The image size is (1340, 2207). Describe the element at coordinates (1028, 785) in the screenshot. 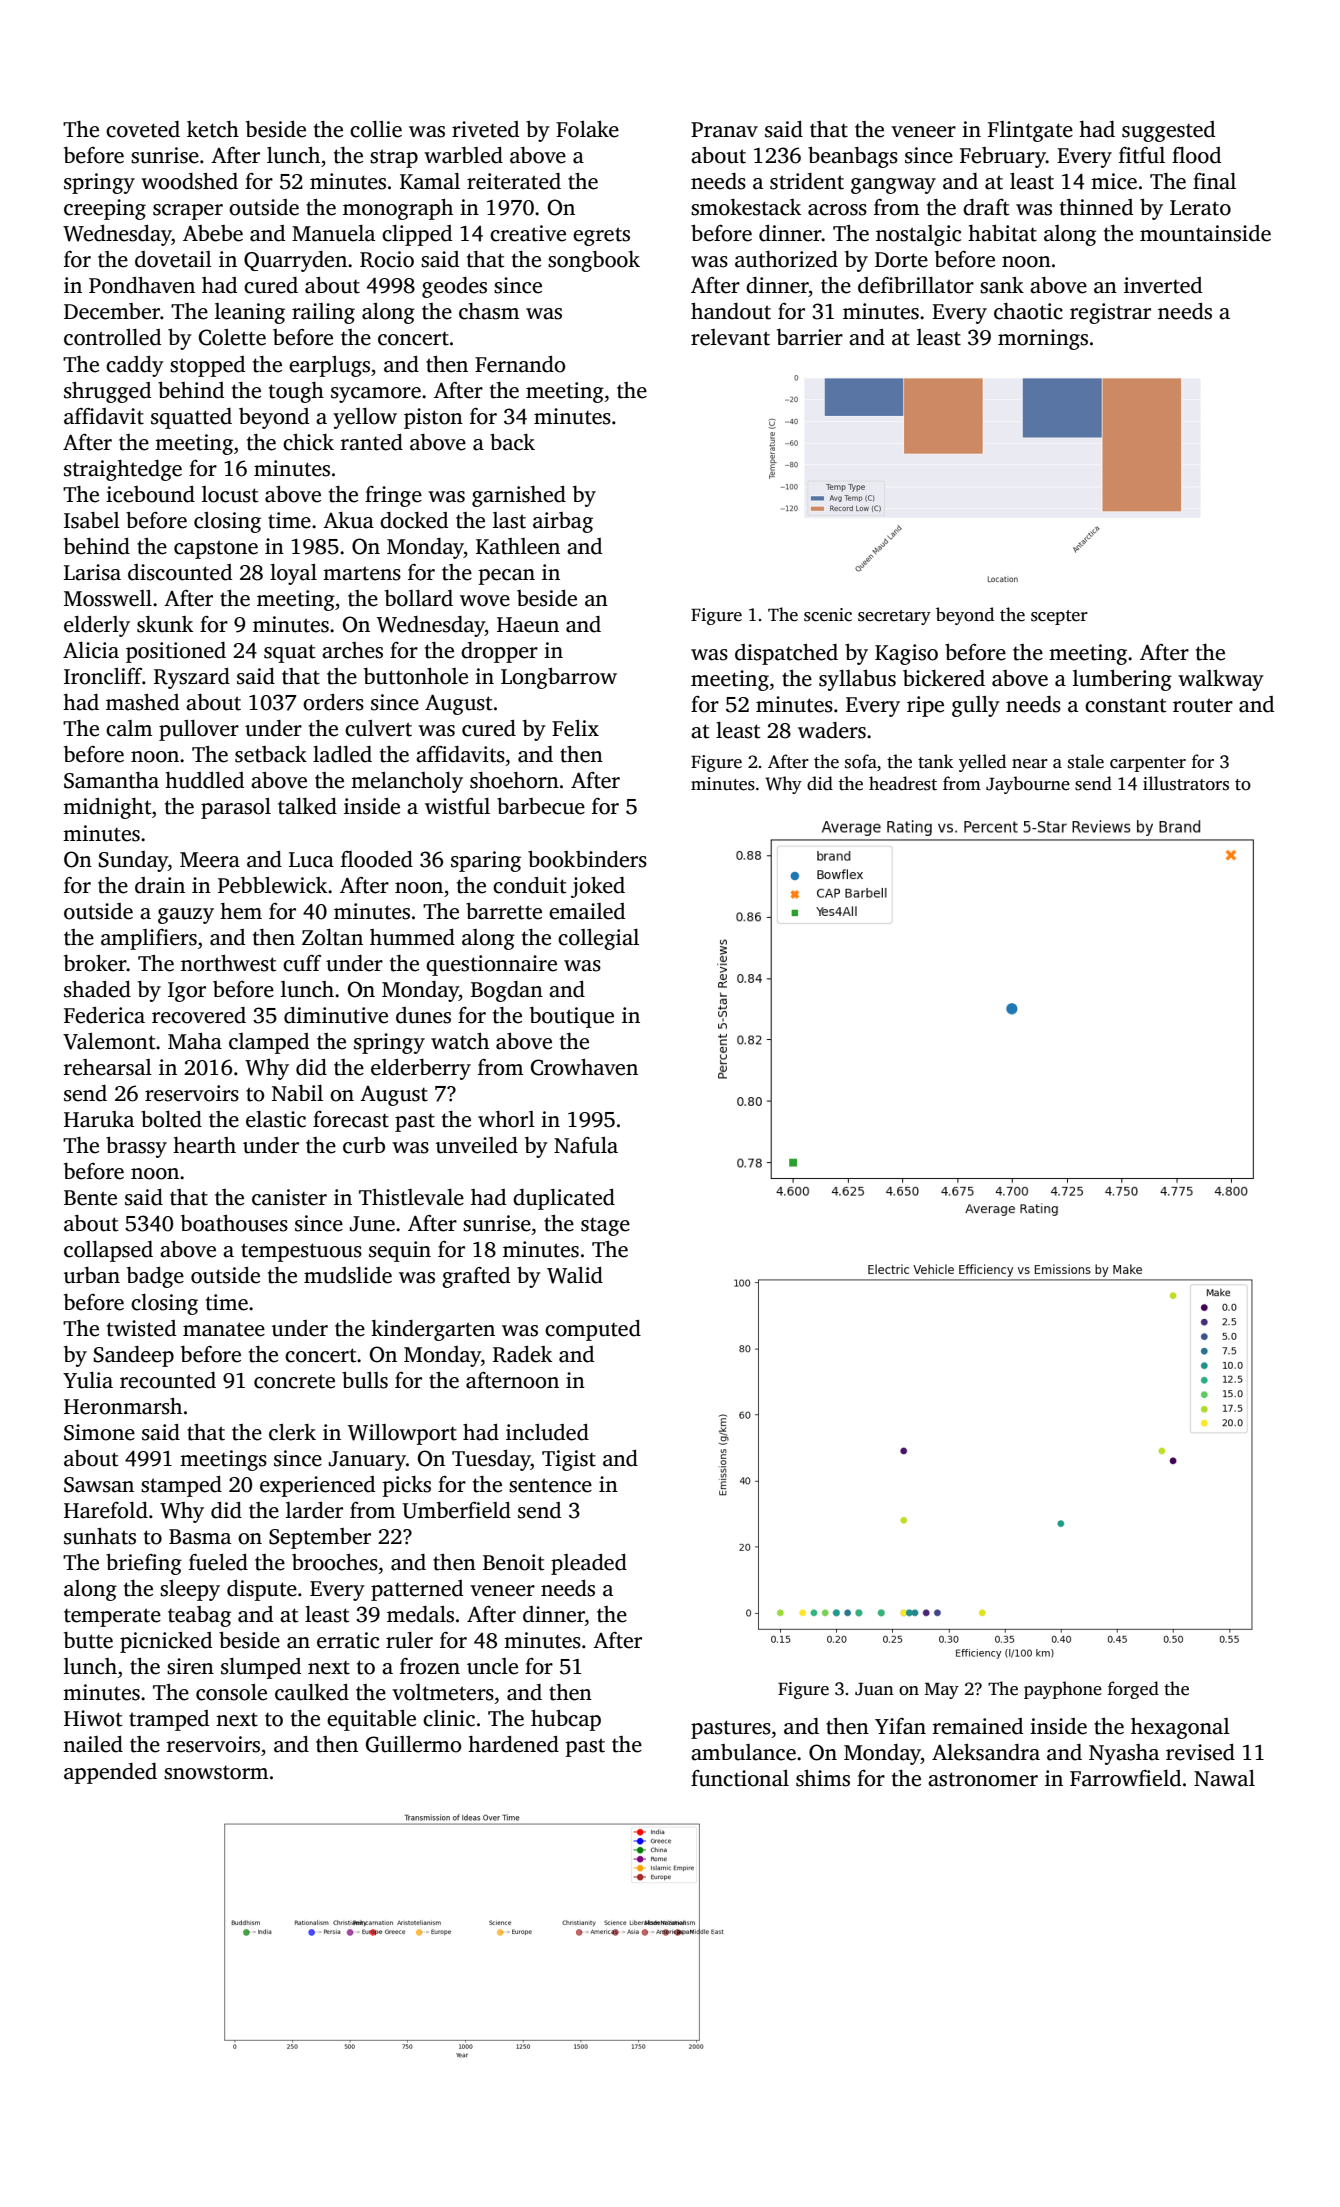

I see `Jaybourne` at that location.
